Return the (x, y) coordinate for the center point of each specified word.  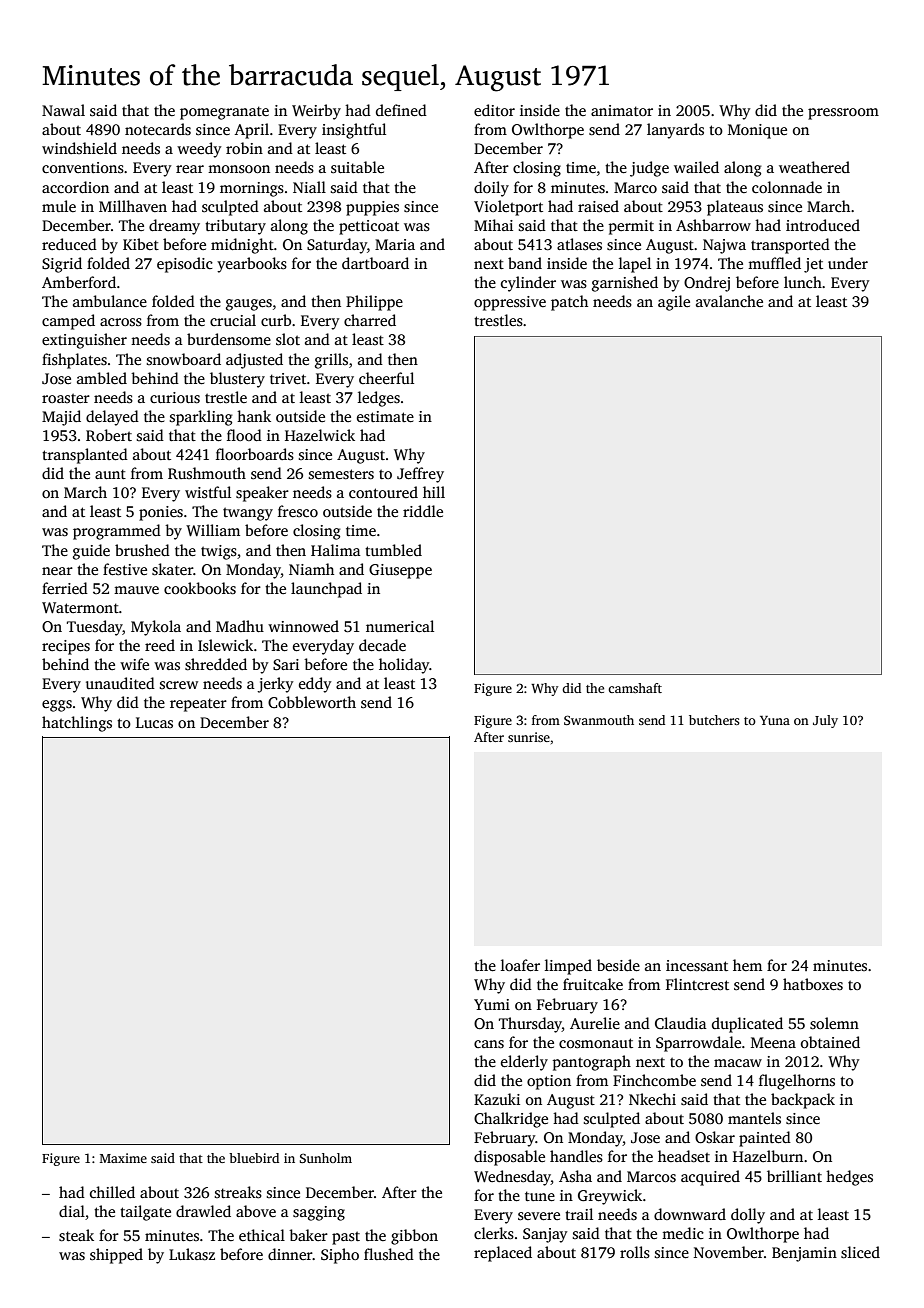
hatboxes (813, 984)
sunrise (529, 737)
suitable (357, 167)
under (848, 263)
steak (76, 1235)
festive (125, 569)
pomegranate (224, 113)
